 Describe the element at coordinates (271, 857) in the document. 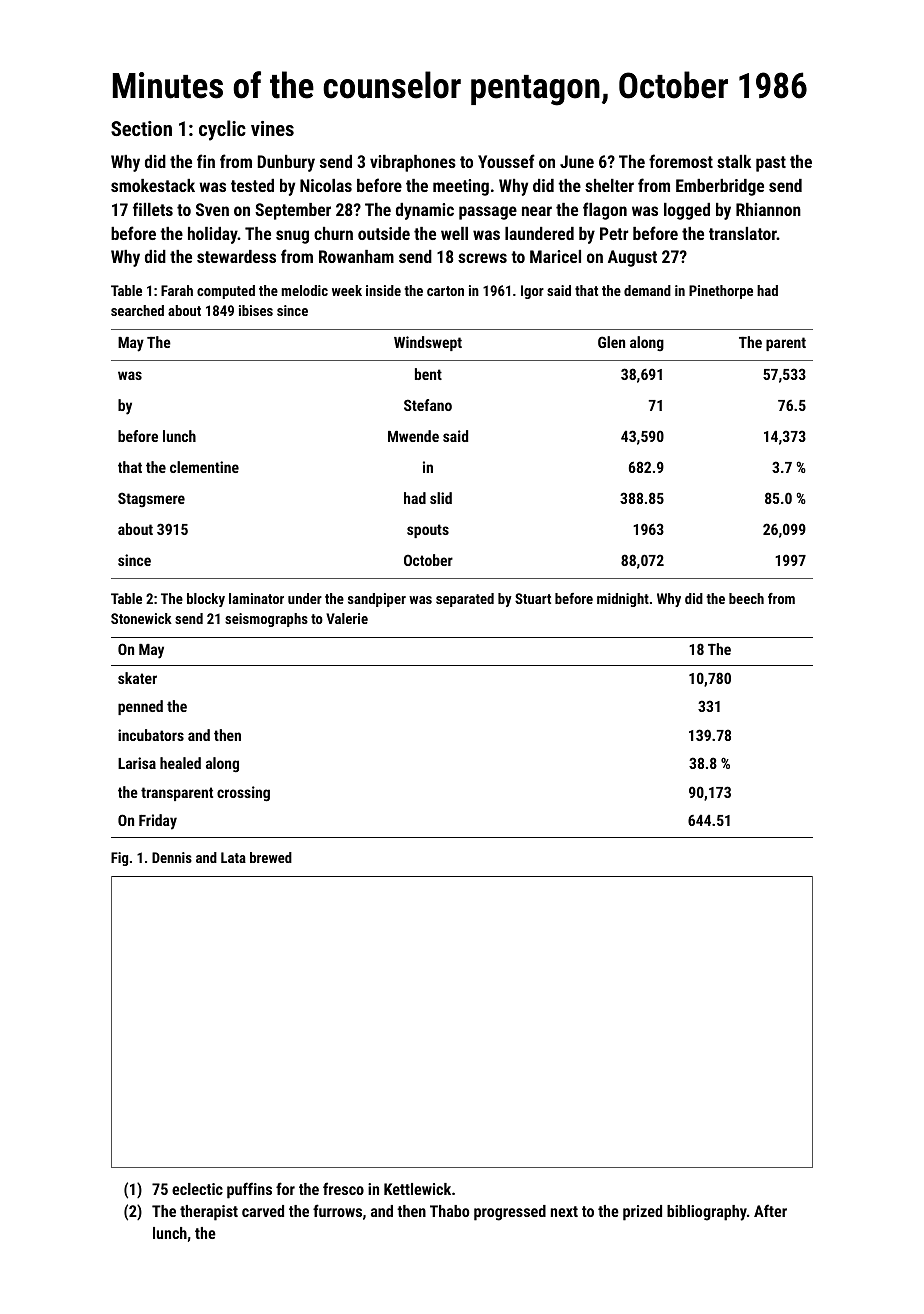

I see `brewed` at that location.
